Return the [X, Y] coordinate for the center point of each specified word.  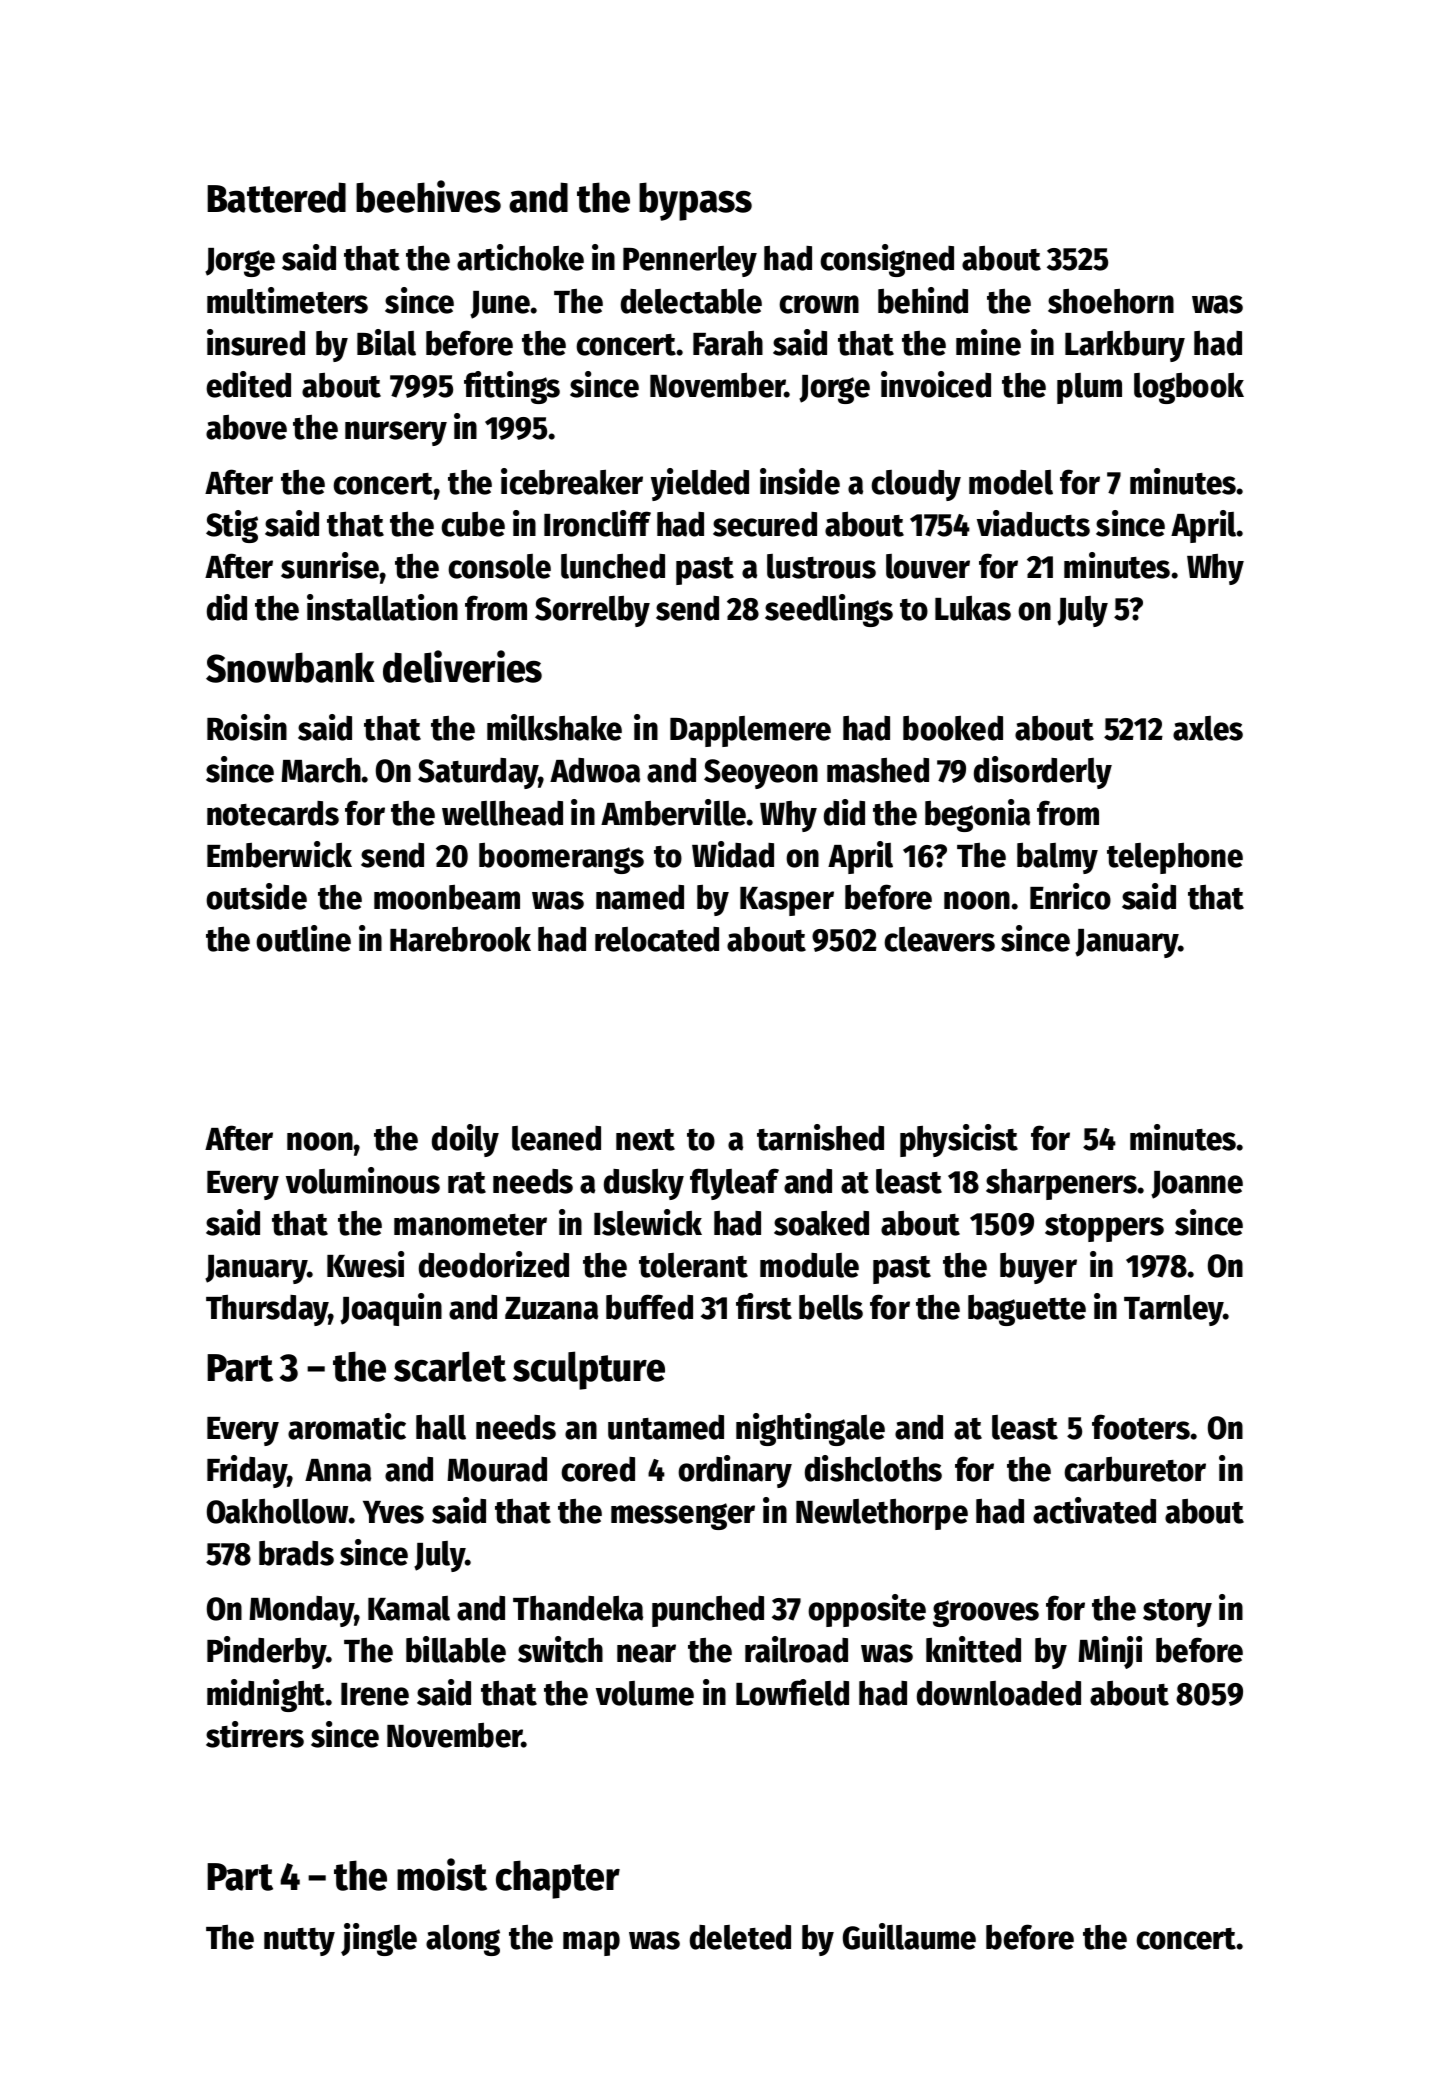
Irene [375, 1694]
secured [765, 524]
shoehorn [1111, 301]
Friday [247, 1471]
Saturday [478, 773]
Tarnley [1174, 1310]
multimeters [287, 300]
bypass [695, 201]
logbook [1189, 388]
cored [598, 1469]
